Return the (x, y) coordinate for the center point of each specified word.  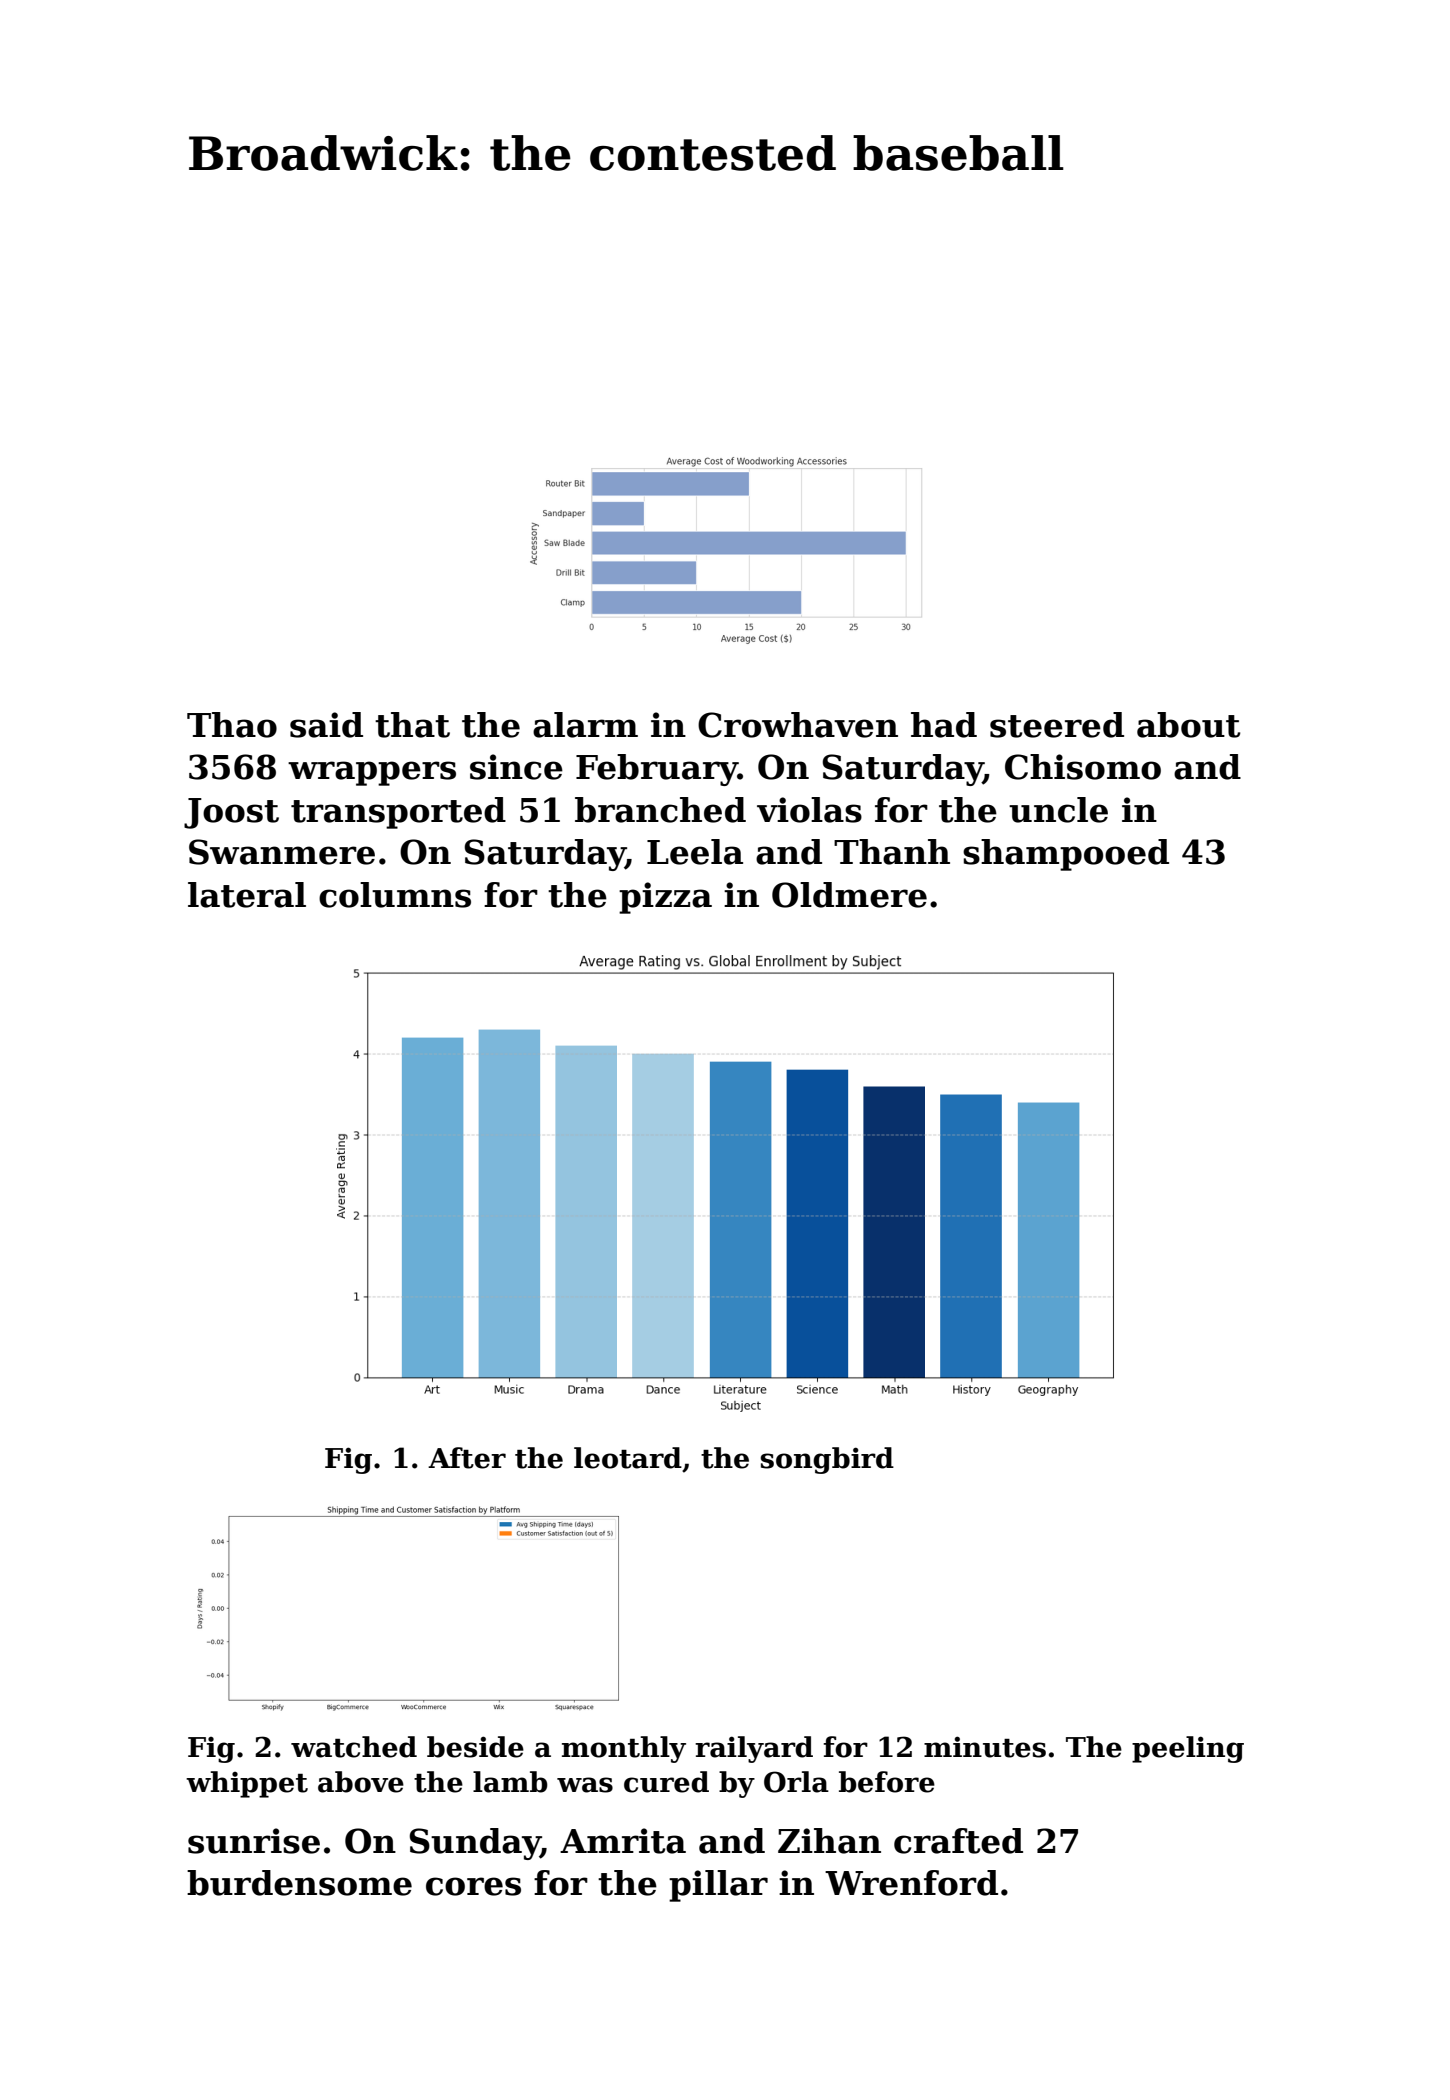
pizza (665, 898)
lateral (247, 895)
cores (473, 1886)
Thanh (892, 852)
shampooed (1066, 855)
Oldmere (849, 895)
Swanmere (282, 852)
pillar (718, 1886)
